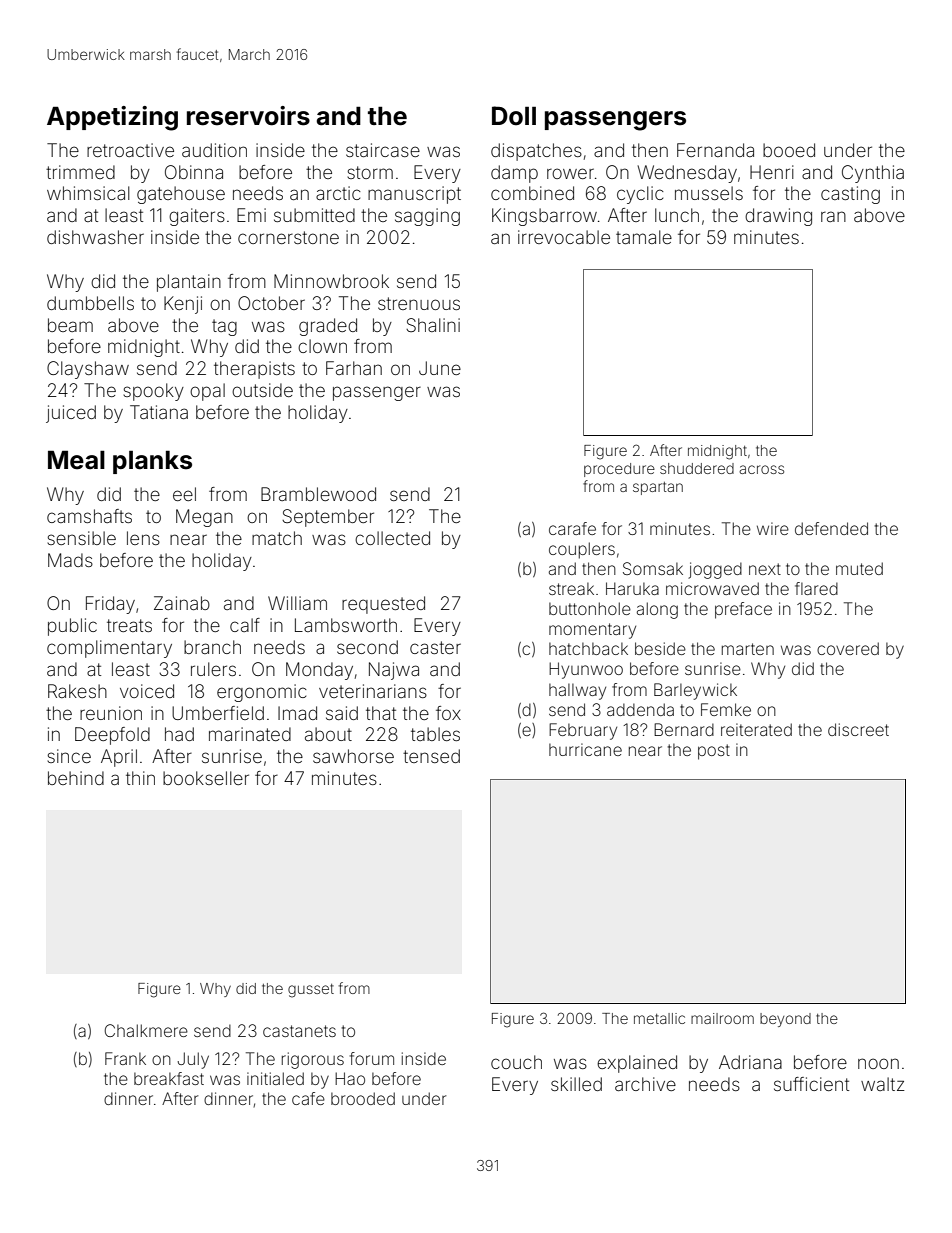  Describe the element at coordinates (697, 468) in the screenshot. I see `shuddered` at that location.
